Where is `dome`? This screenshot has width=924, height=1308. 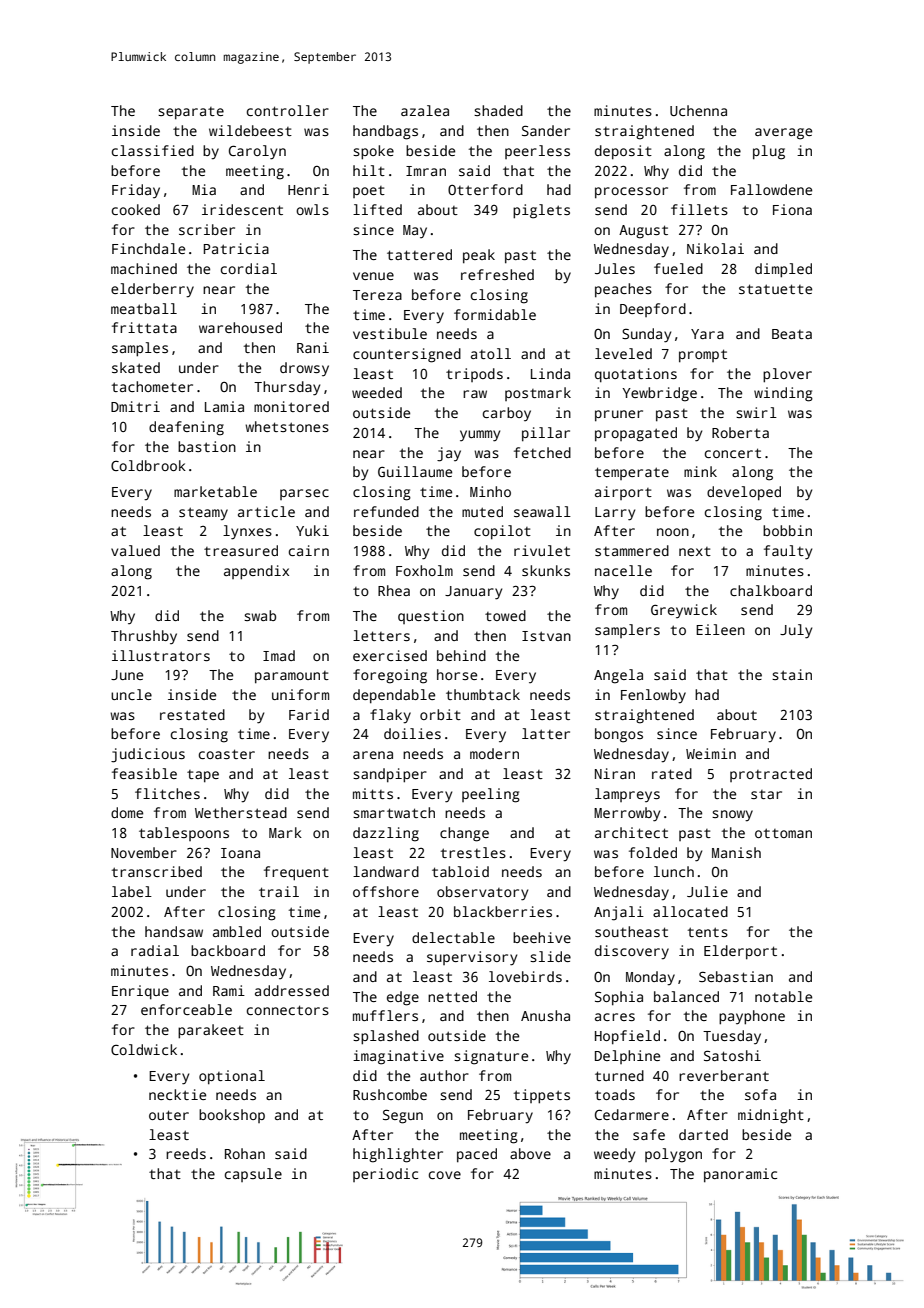
dome is located at coordinates (127, 812).
